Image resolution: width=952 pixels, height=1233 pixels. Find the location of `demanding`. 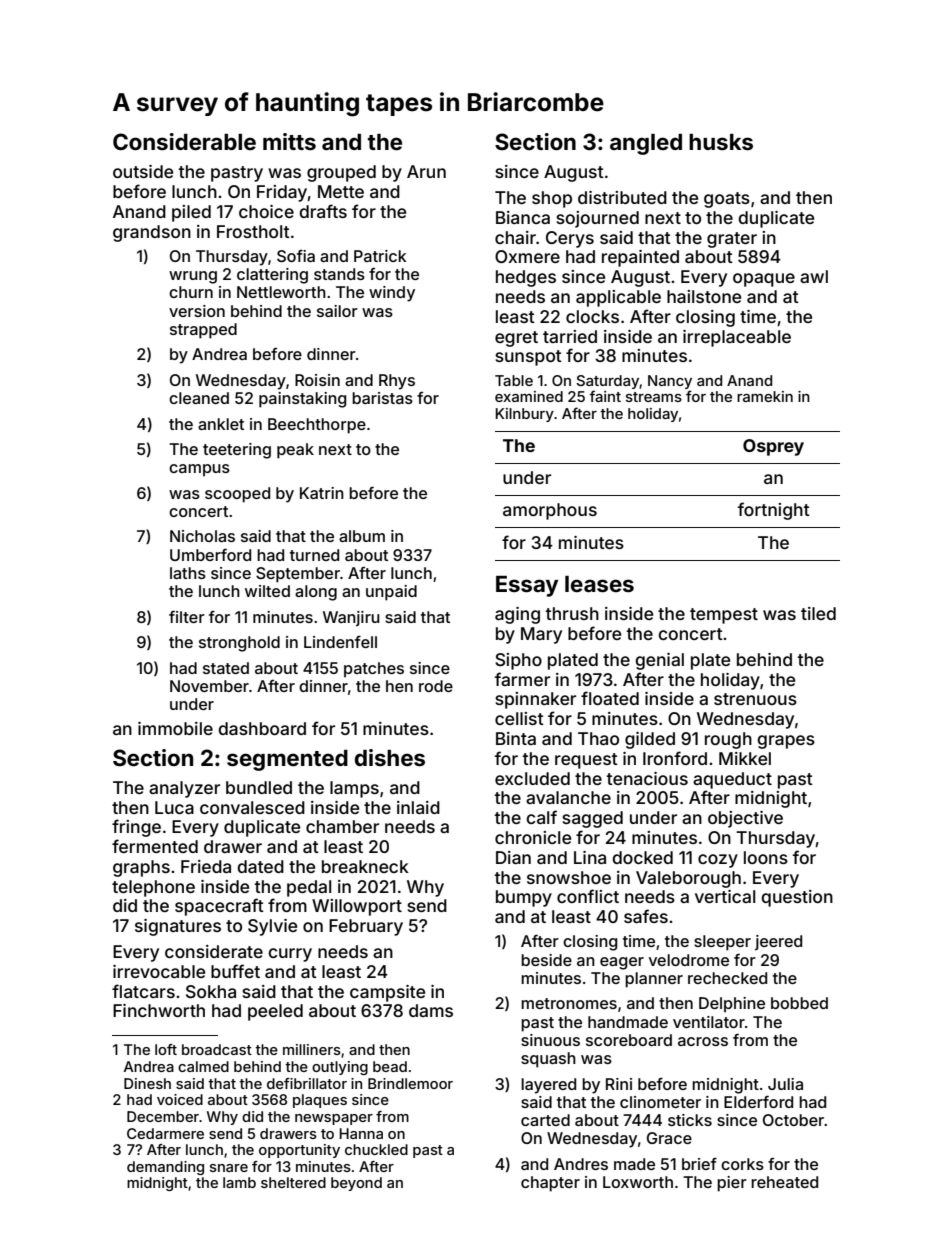

demanding is located at coordinates (165, 1168).
